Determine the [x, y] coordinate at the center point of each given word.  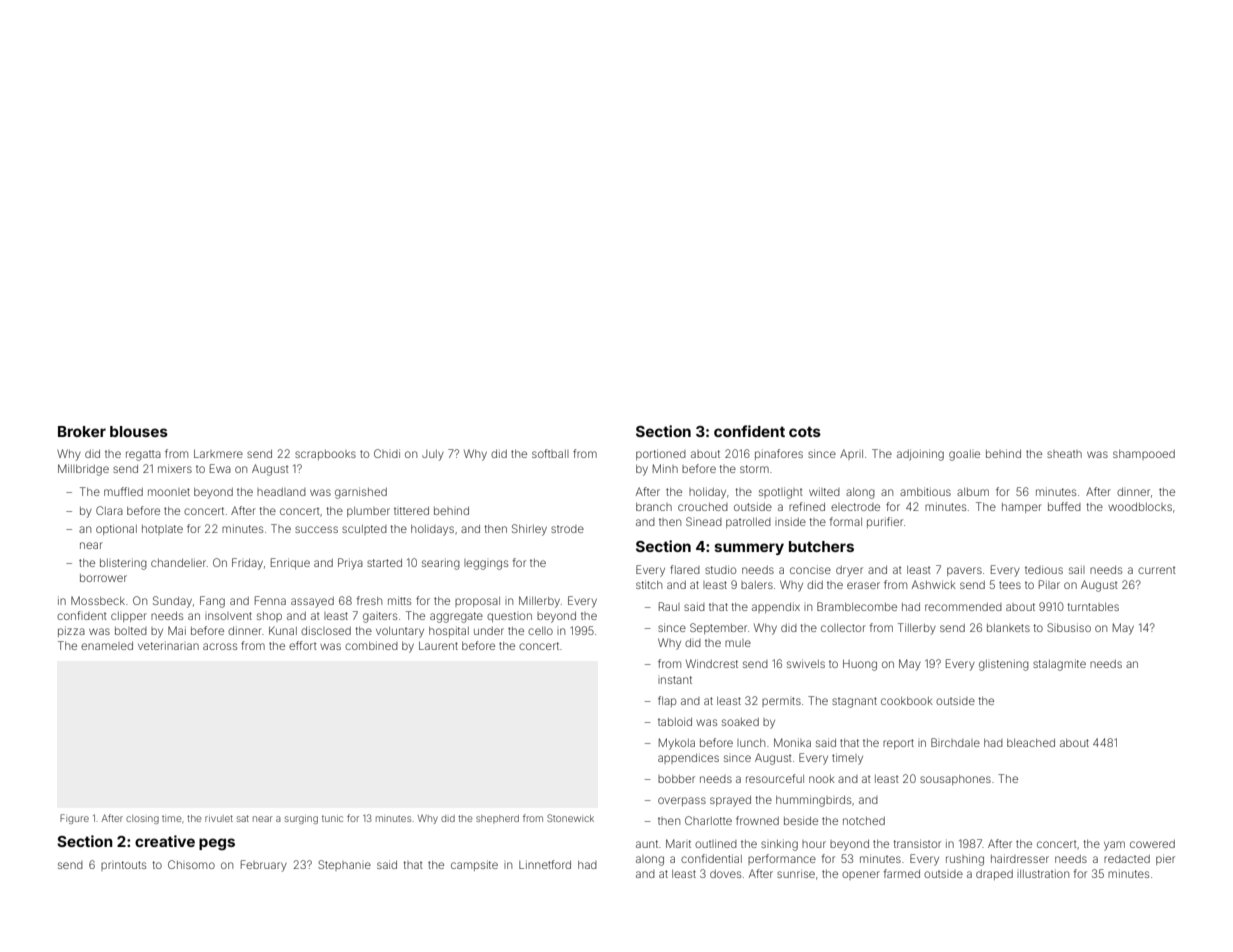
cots [805, 431]
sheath [1064, 454]
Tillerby [917, 629]
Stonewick [570, 818]
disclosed [326, 630]
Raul [669, 606]
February [264, 866]
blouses [139, 431]
